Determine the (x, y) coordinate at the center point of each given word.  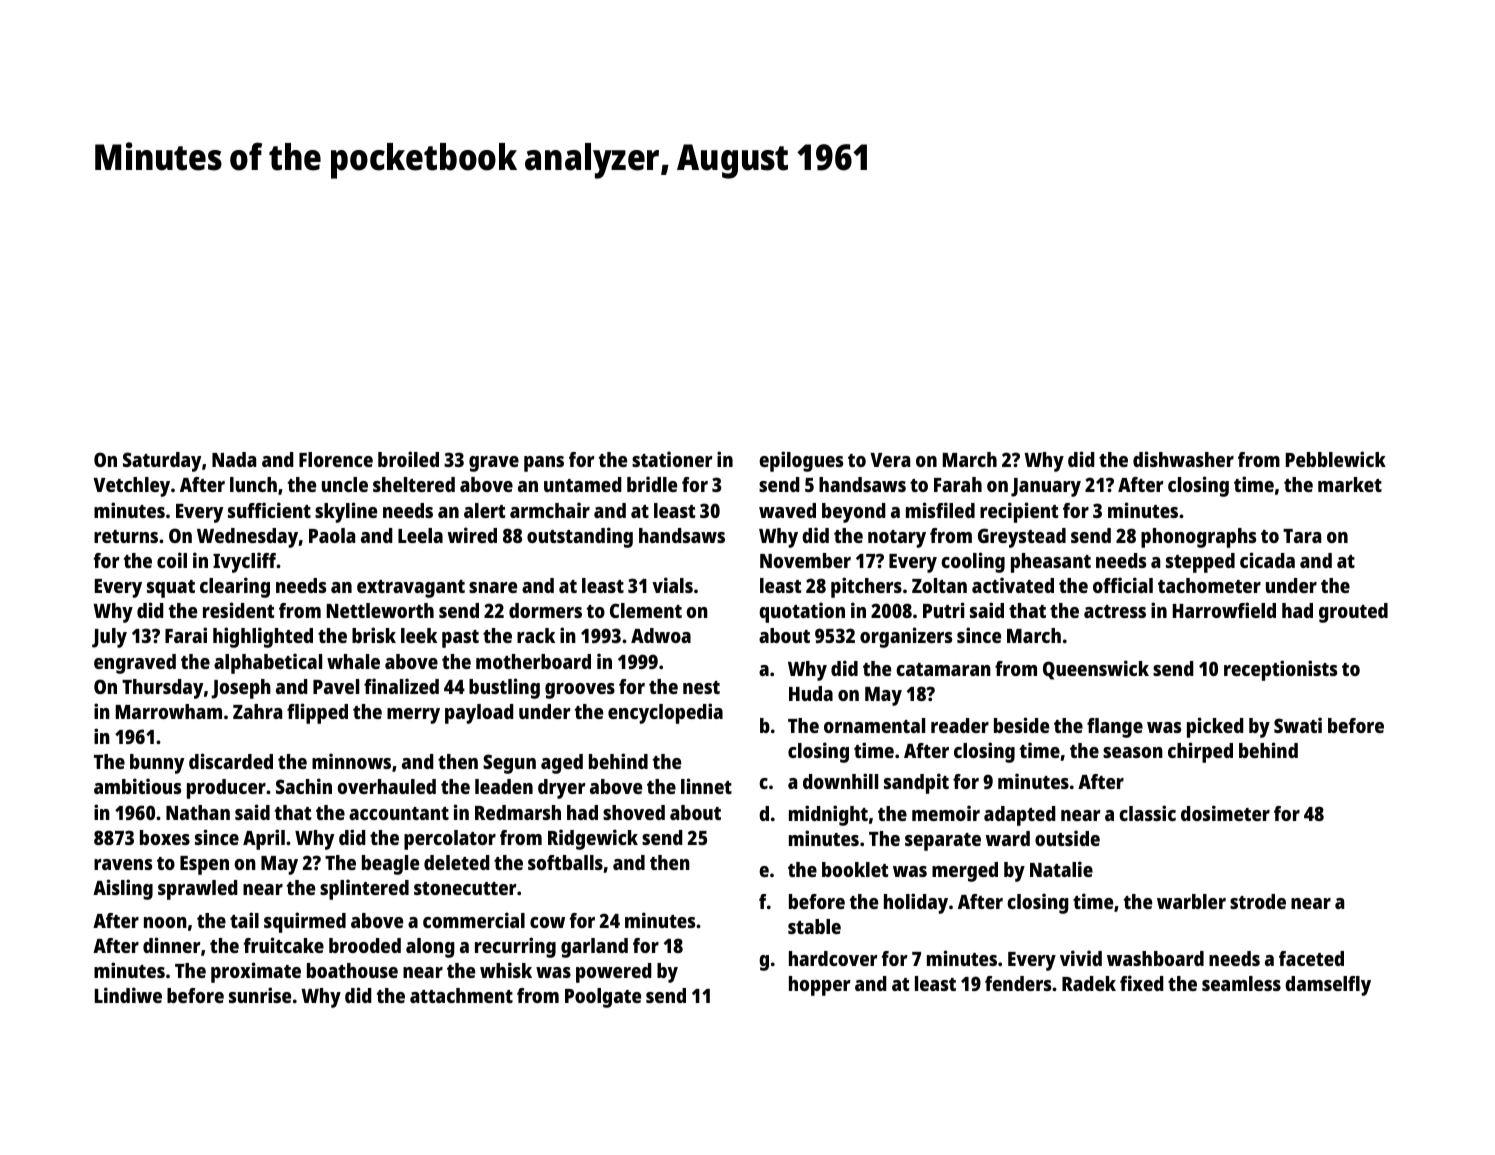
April (264, 839)
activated (1013, 585)
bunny (157, 764)
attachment (461, 995)
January (1046, 487)
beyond (854, 513)
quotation (802, 612)
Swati (1298, 725)
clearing (235, 587)
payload (479, 714)
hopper (820, 986)
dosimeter (1225, 813)
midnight (828, 815)
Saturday (162, 462)
